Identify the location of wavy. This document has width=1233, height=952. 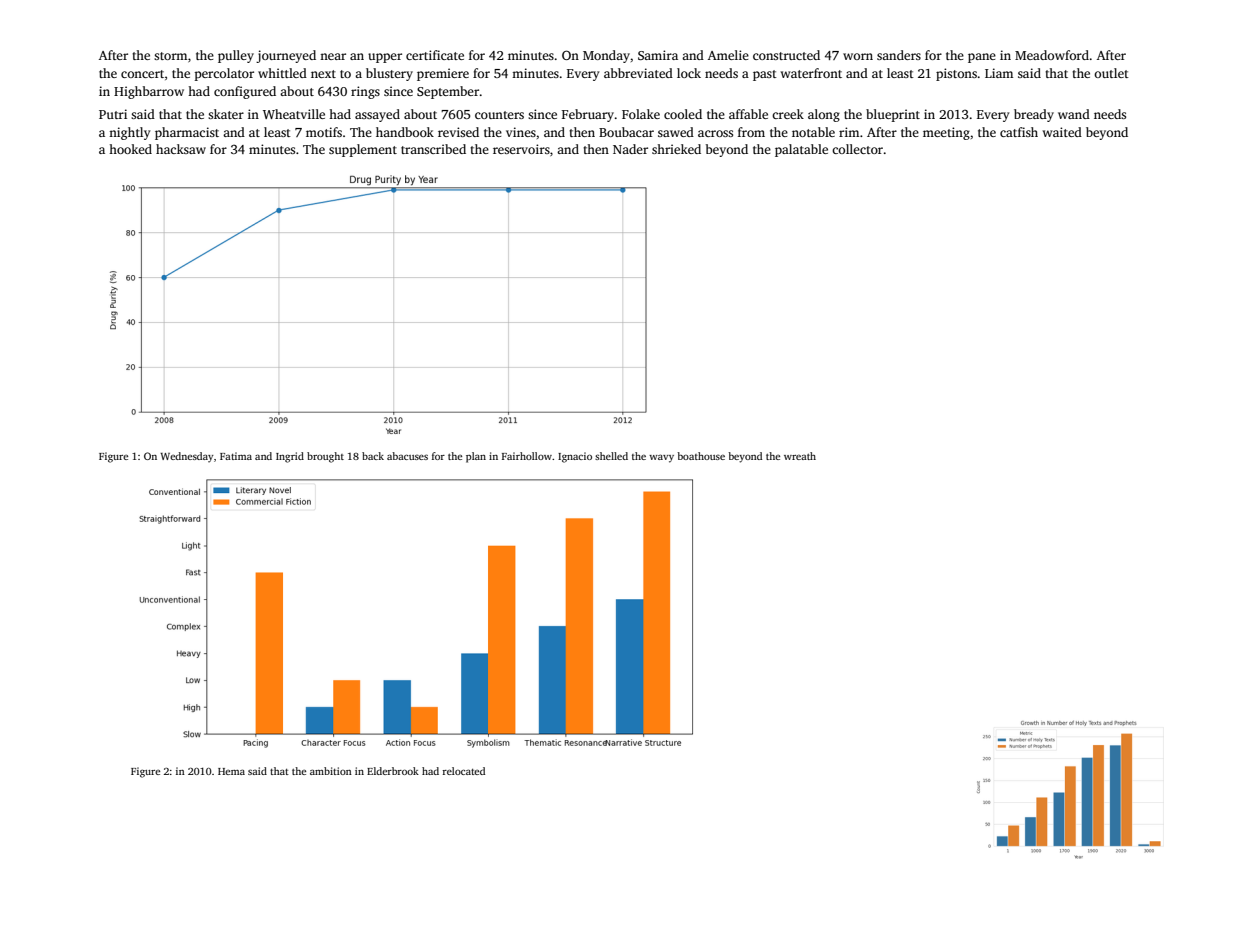
(661, 458).
